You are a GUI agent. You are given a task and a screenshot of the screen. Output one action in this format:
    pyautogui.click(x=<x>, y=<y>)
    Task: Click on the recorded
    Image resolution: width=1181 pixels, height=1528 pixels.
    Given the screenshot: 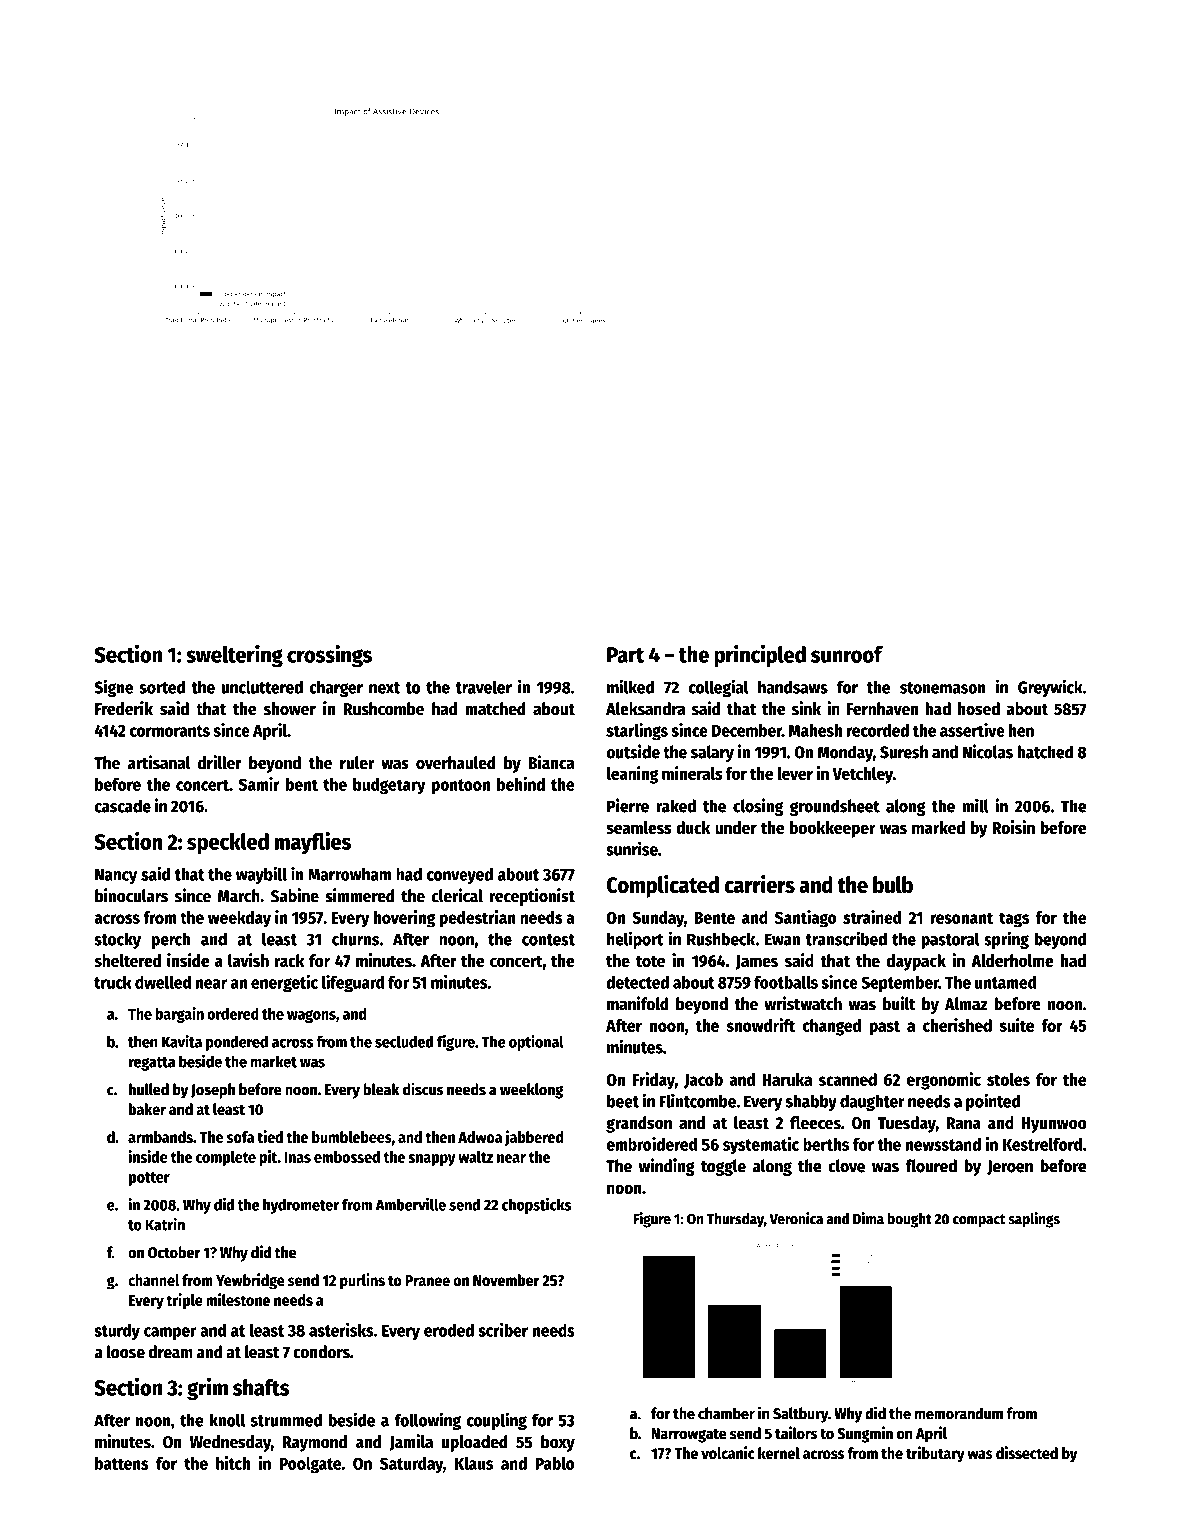 What is the action you would take?
    pyautogui.click(x=878, y=730)
